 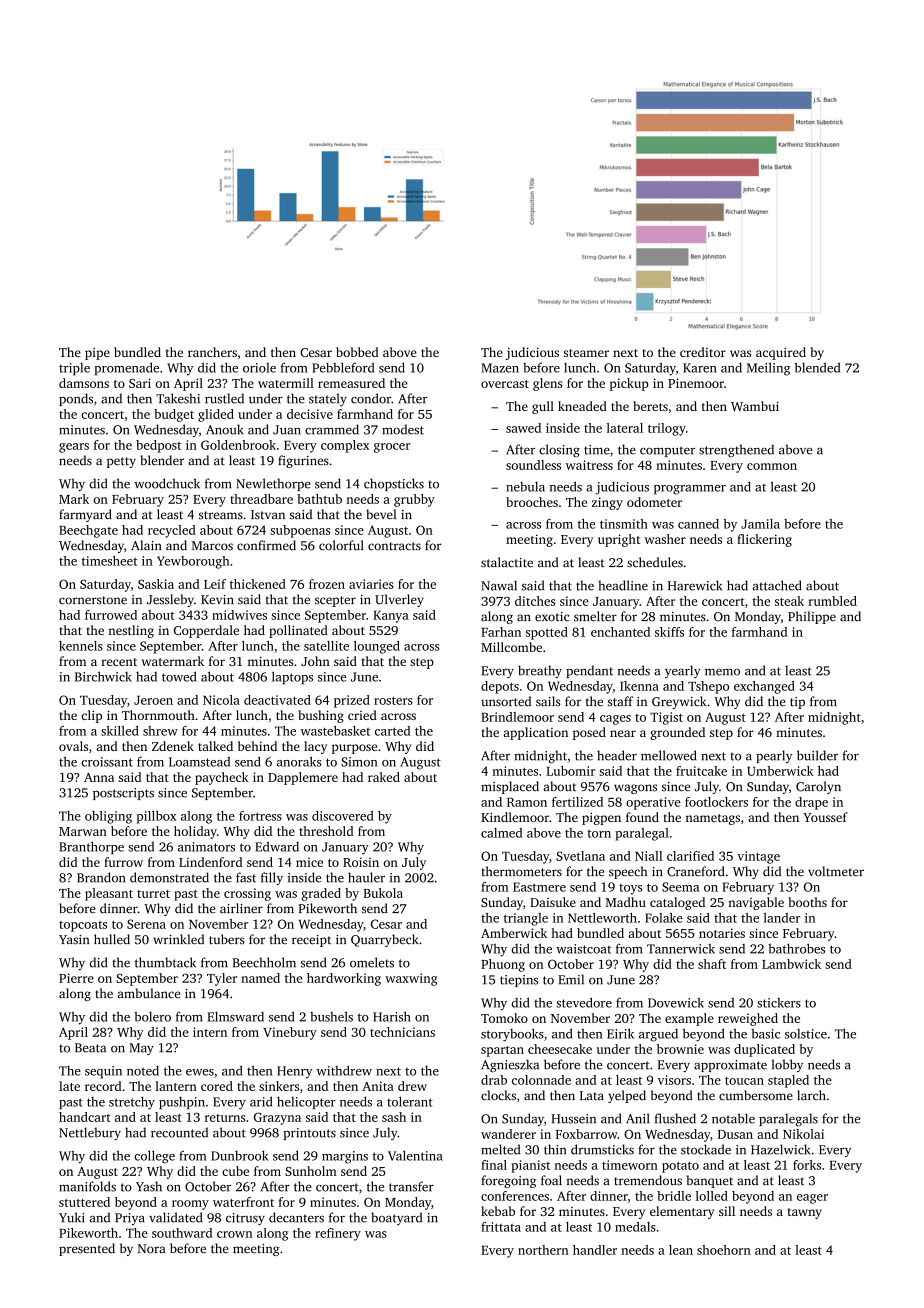 What do you see at coordinates (724, 1250) in the screenshot?
I see `shoehorn` at bounding box center [724, 1250].
